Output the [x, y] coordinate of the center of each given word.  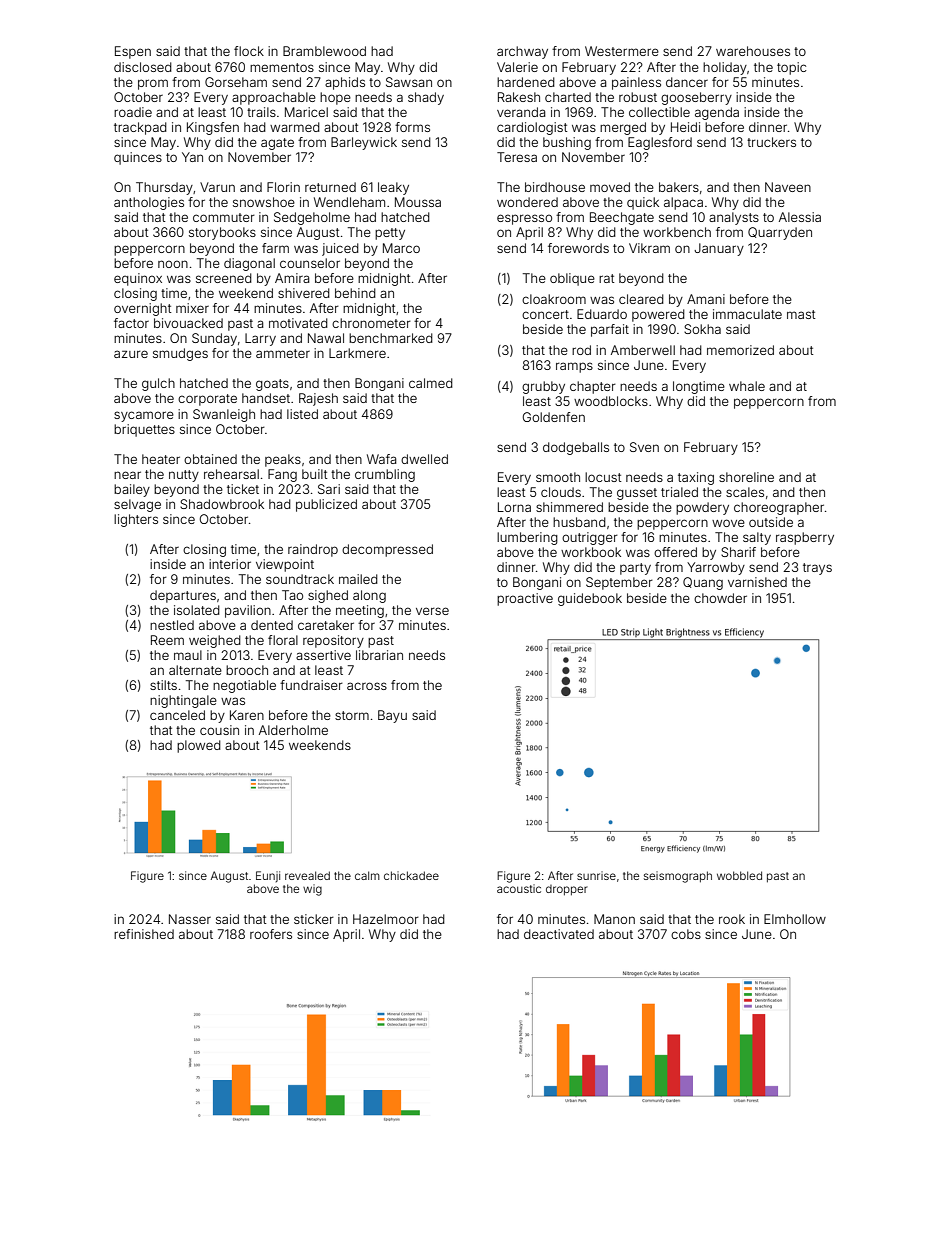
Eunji [268, 876]
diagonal [249, 264]
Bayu [392, 716]
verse [432, 611]
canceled [177, 715]
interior [230, 564]
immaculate [747, 314]
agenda [717, 113]
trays [817, 569]
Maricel [306, 112]
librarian [379, 655]
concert [545, 314]
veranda [521, 112]
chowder [720, 598]
